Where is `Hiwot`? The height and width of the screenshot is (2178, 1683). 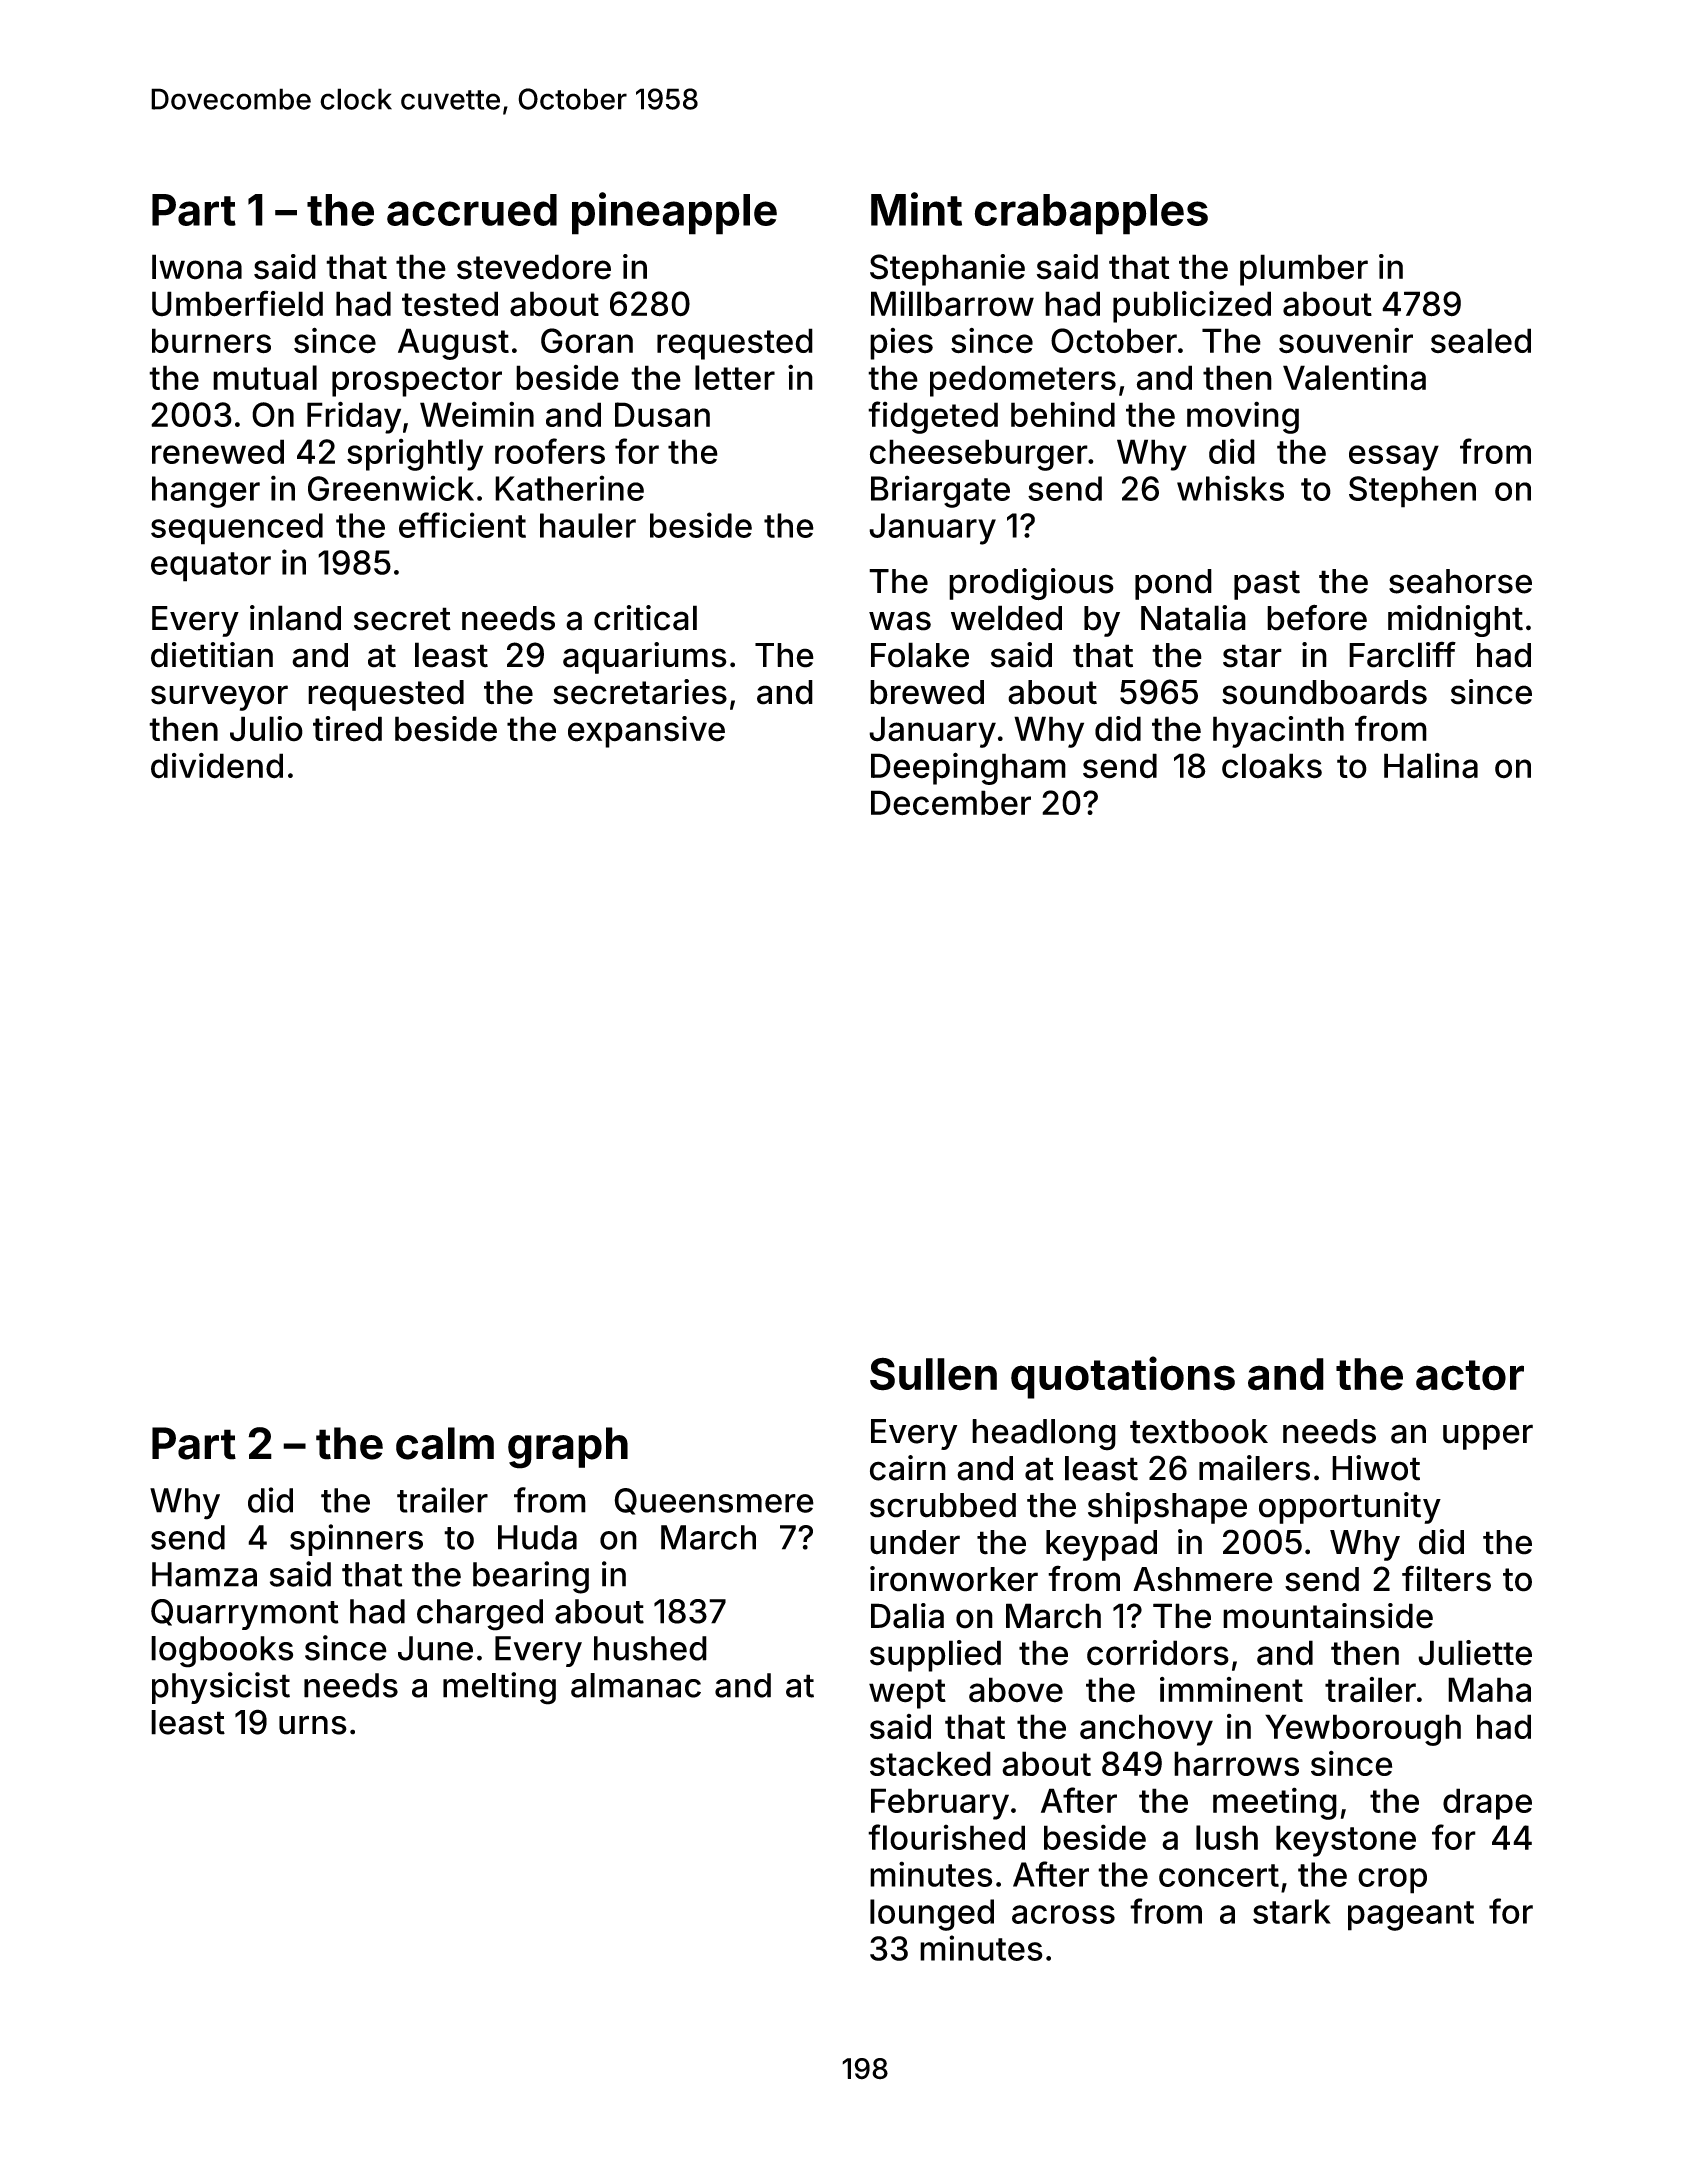
Hiwot is located at coordinates (1376, 1468).
